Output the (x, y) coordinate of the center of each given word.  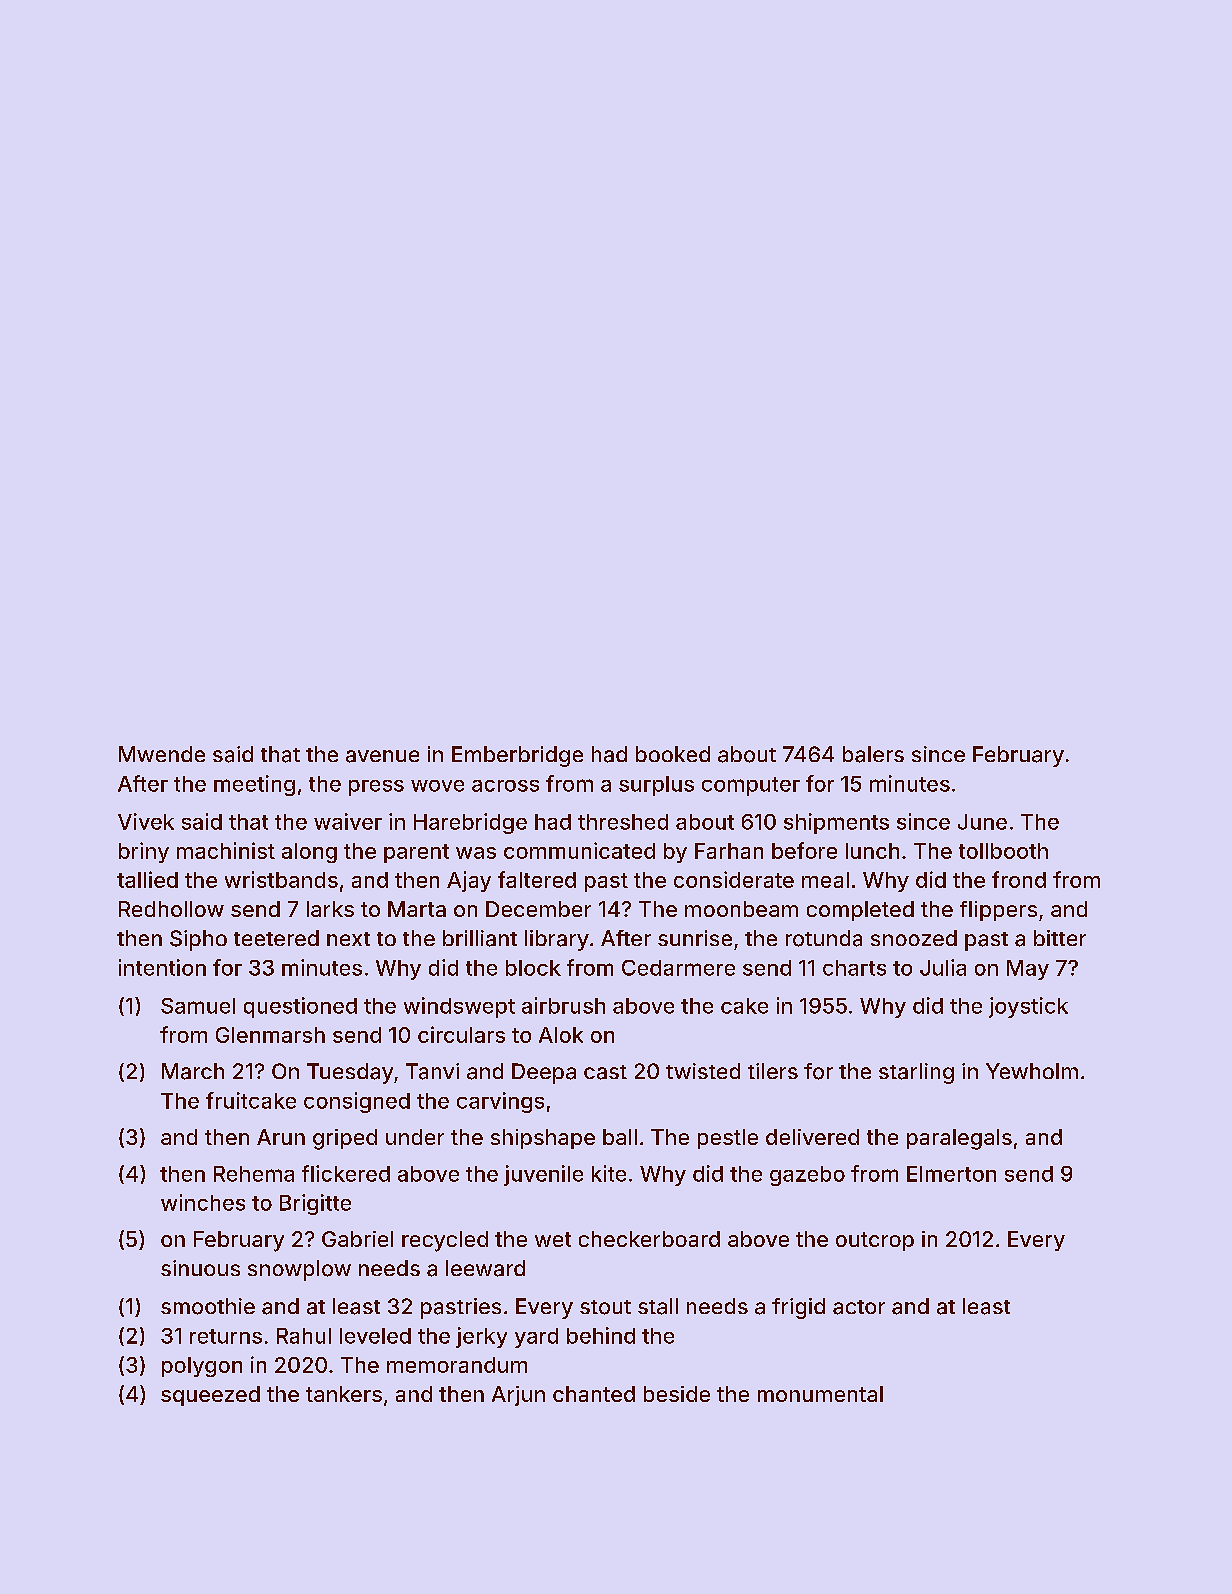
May (1028, 970)
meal (825, 880)
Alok (561, 1035)
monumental (820, 1394)
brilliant (480, 938)
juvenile (543, 1175)
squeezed (210, 1396)
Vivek (146, 821)
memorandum (457, 1365)
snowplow (299, 1270)
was (476, 853)
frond (1019, 879)
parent (416, 853)
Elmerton (951, 1174)
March (193, 1071)
